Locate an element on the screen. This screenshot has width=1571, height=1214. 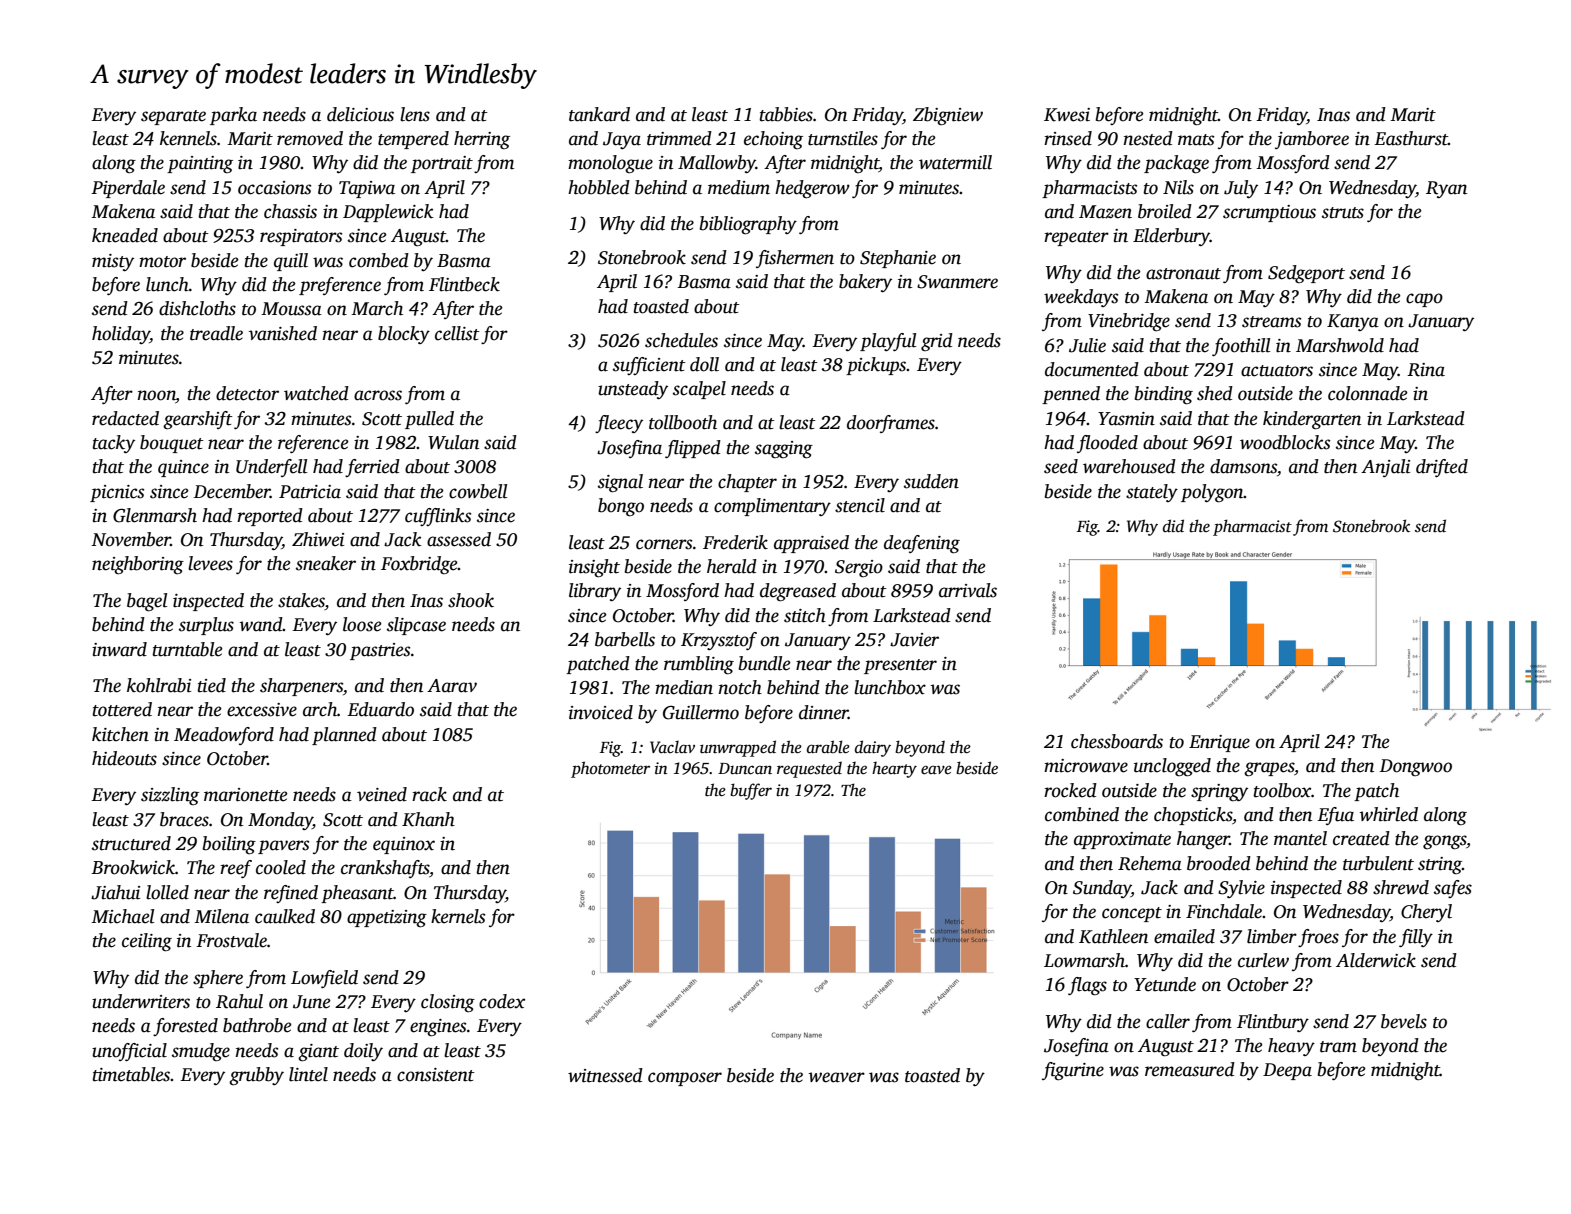
sphere is located at coordinates (218, 979).
